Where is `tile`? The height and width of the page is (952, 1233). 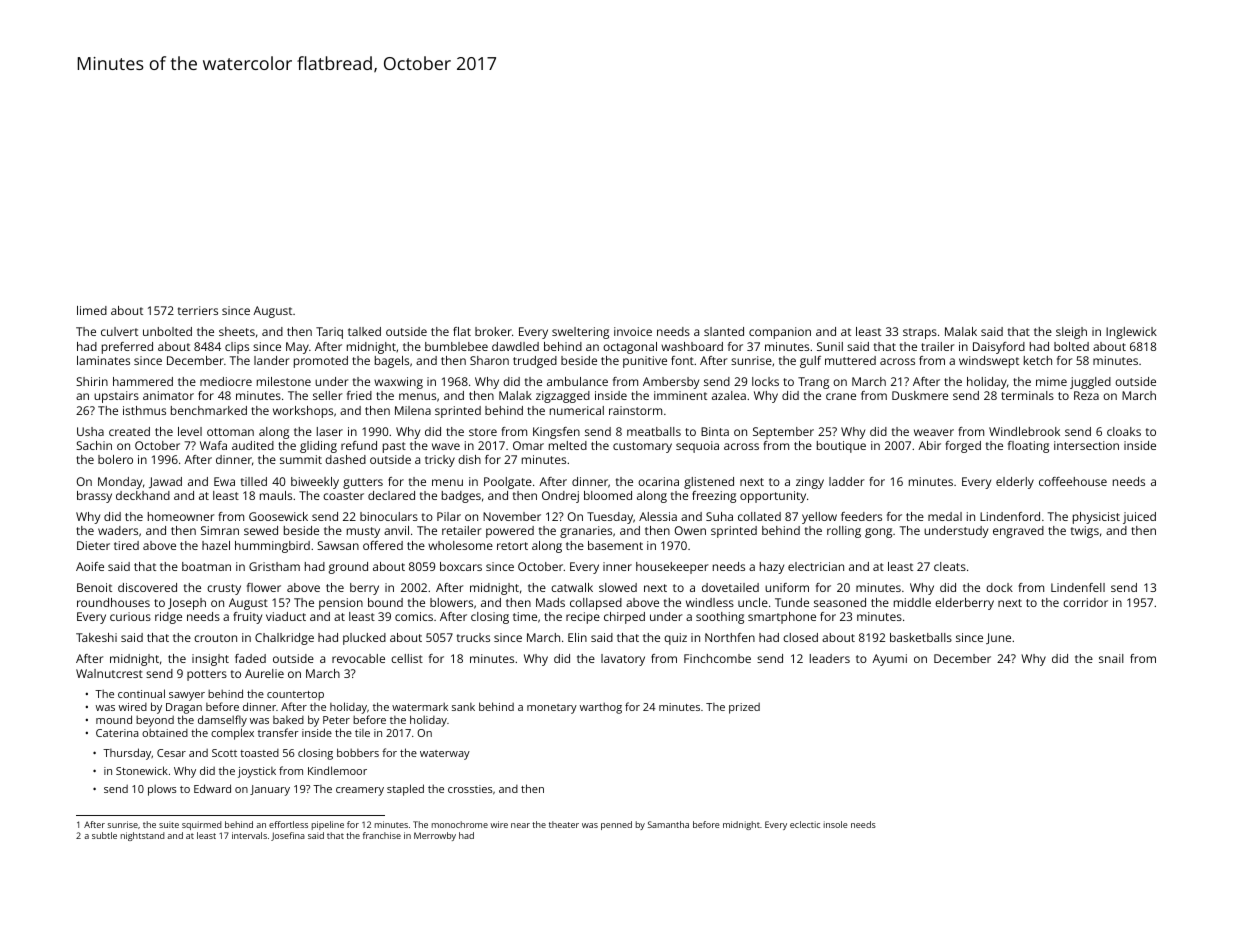
tile is located at coordinates (362, 733).
